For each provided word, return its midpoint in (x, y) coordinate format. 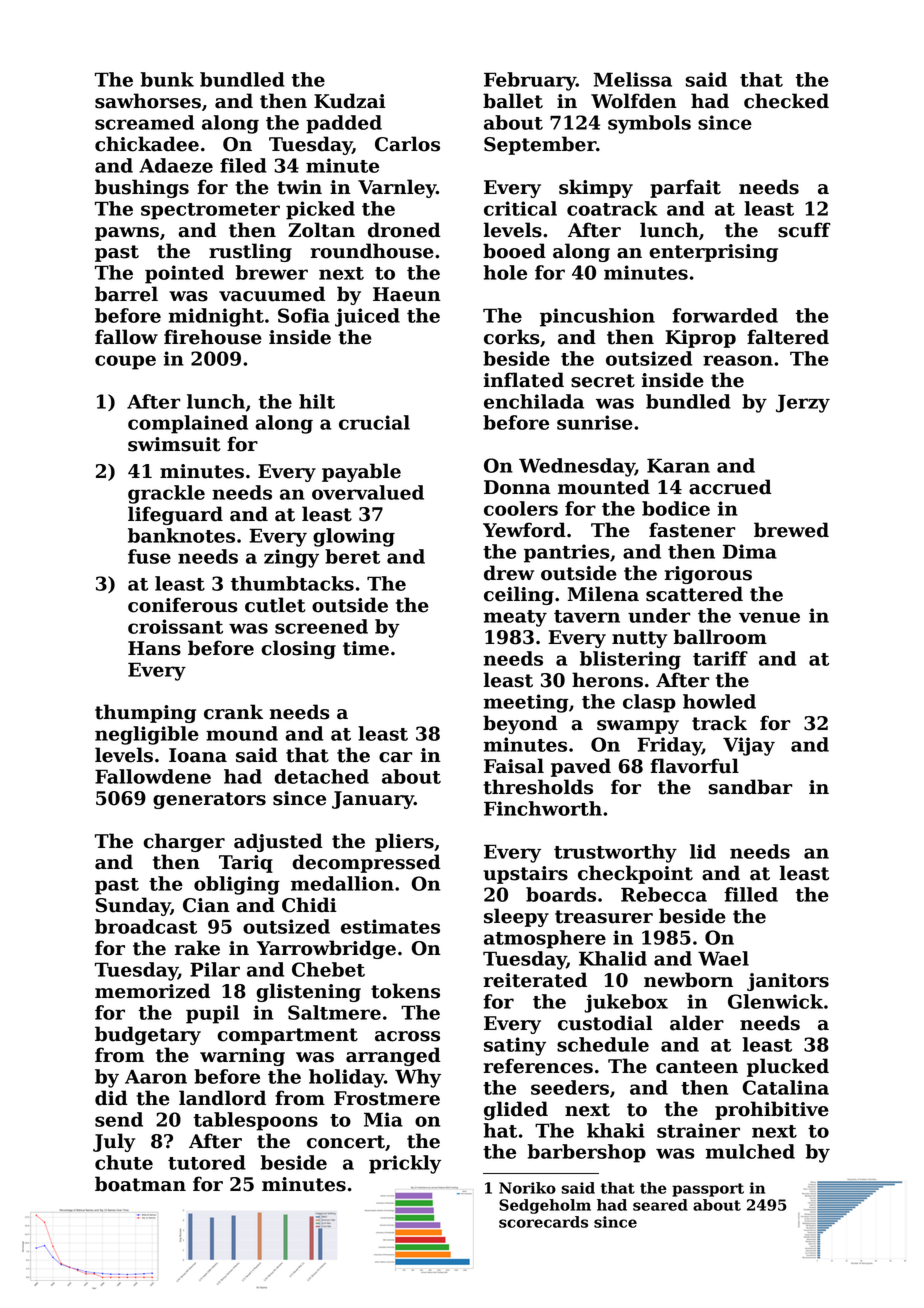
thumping (145, 713)
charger (184, 842)
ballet (513, 101)
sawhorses (148, 101)
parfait (685, 188)
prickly (405, 1164)
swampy (638, 727)
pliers (404, 842)
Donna (517, 487)
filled (751, 894)
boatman (140, 1184)
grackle (166, 494)
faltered (788, 337)
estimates (390, 926)
